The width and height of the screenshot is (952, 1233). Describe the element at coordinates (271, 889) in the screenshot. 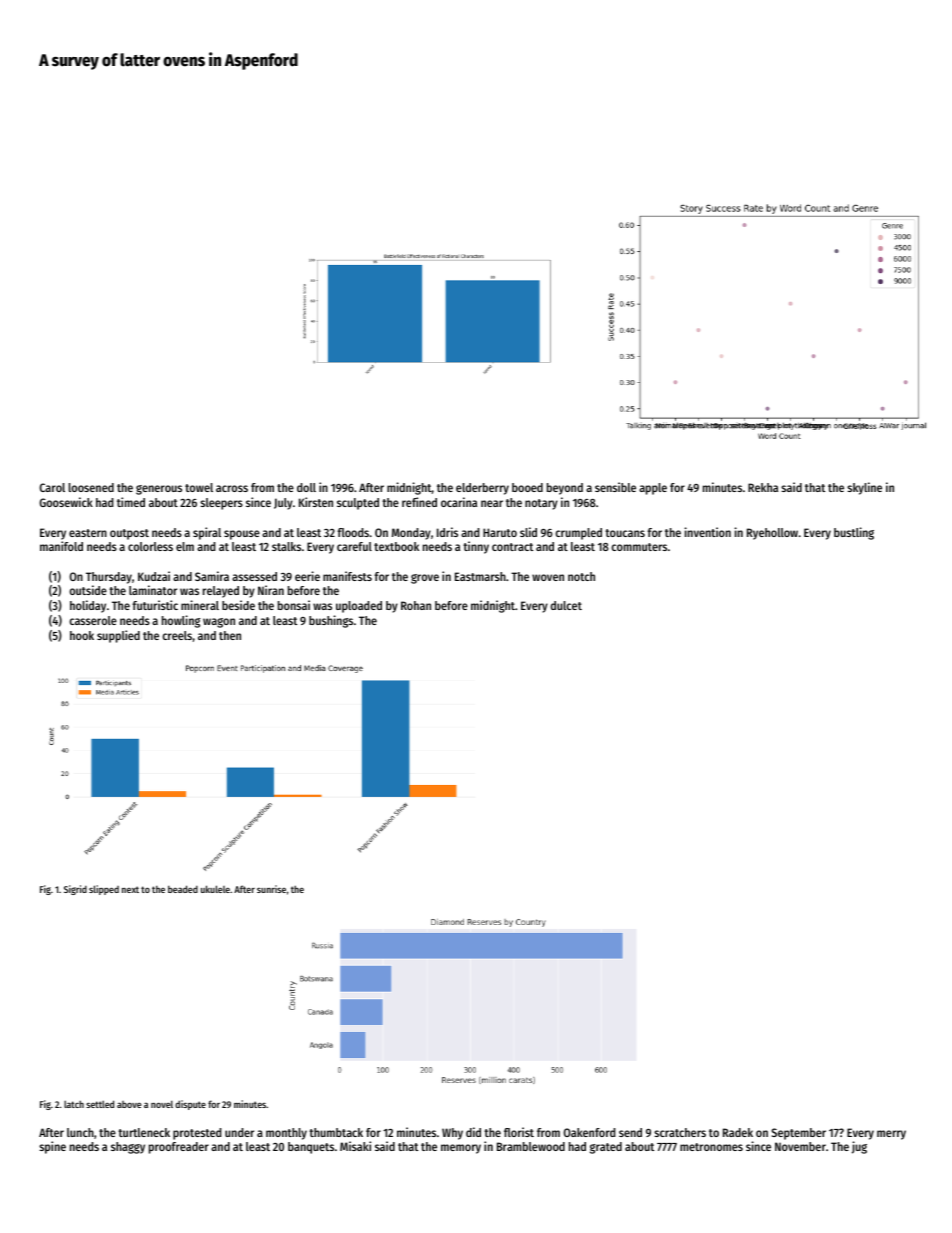

I see `sunrise` at that location.
